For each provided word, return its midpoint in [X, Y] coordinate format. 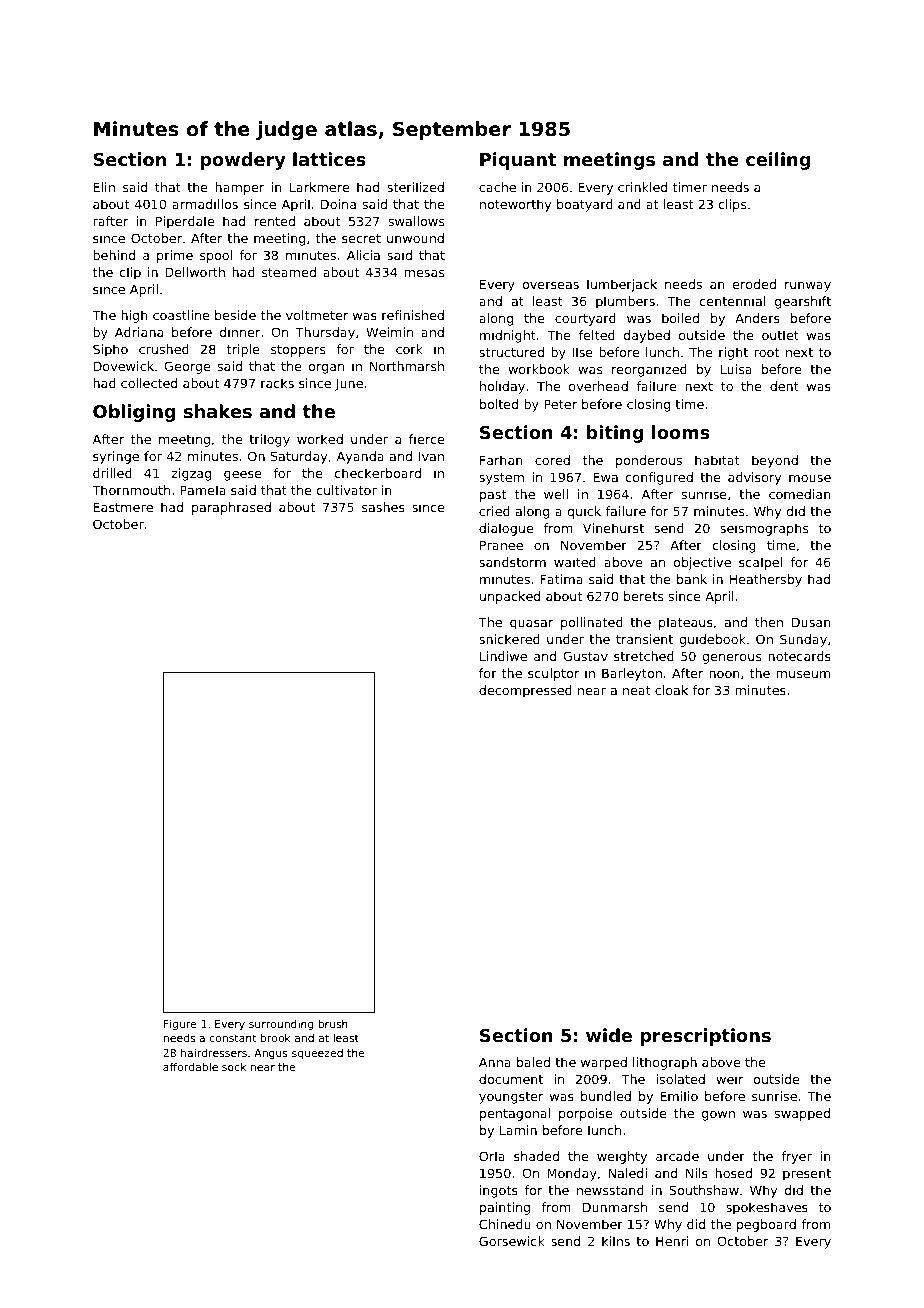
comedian [800, 494]
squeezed [317, 1054]
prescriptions [705, 1037]
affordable [190, 1066]
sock [234, 1067]
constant [233, 1038]
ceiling [778, 161]
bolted [499, 404]
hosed [733, 1173]
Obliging [134, 413]
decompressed [525, 691]
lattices [329, 159]
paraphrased [231, 508]
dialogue [506, 529]
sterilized [415, 187]
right [733, 353]
